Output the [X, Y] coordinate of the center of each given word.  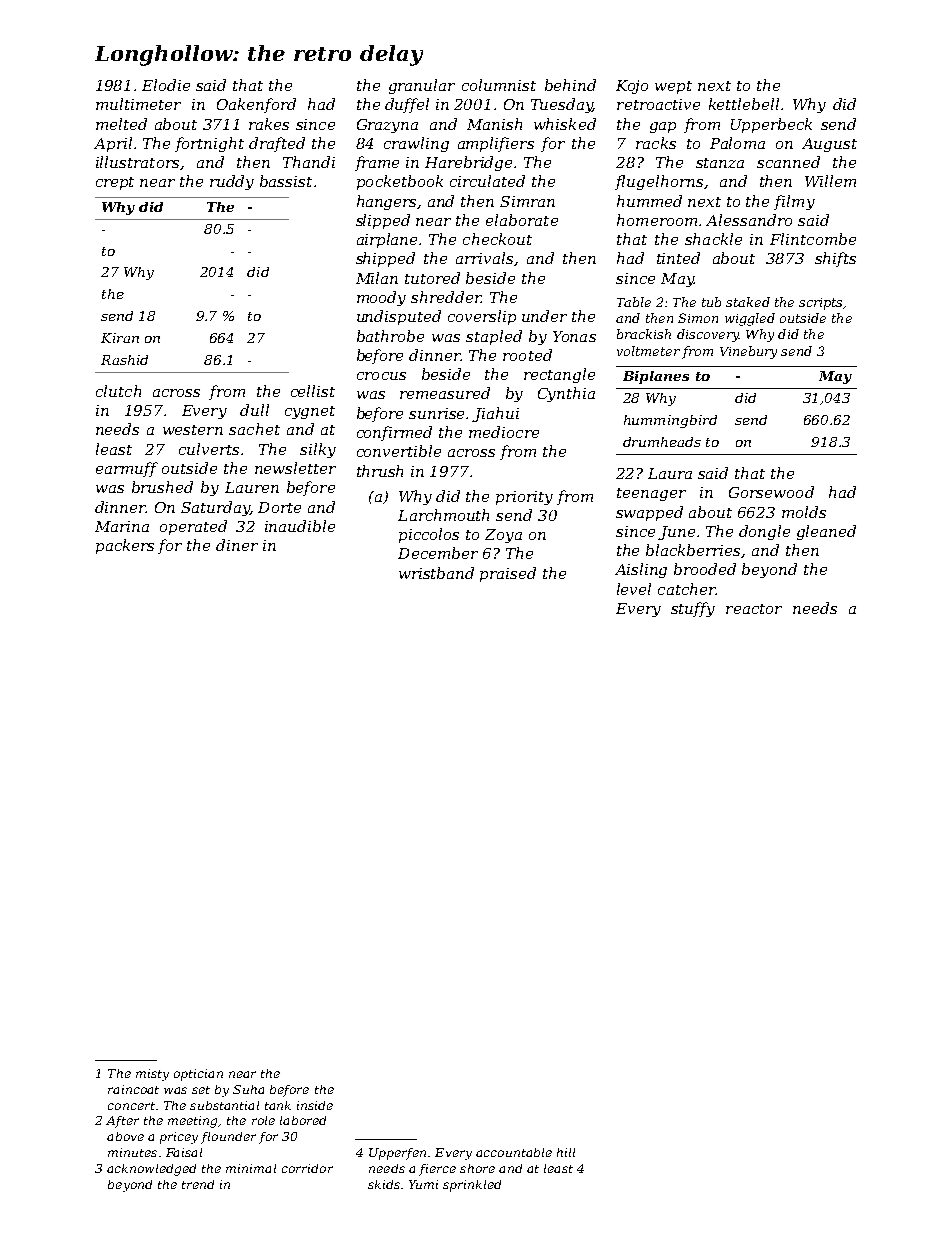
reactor [754, 609]
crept [115, 183]
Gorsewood [771, 492]
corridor [307, 1168]
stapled [494, 337]
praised [508, 574]
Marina [122, 526]
